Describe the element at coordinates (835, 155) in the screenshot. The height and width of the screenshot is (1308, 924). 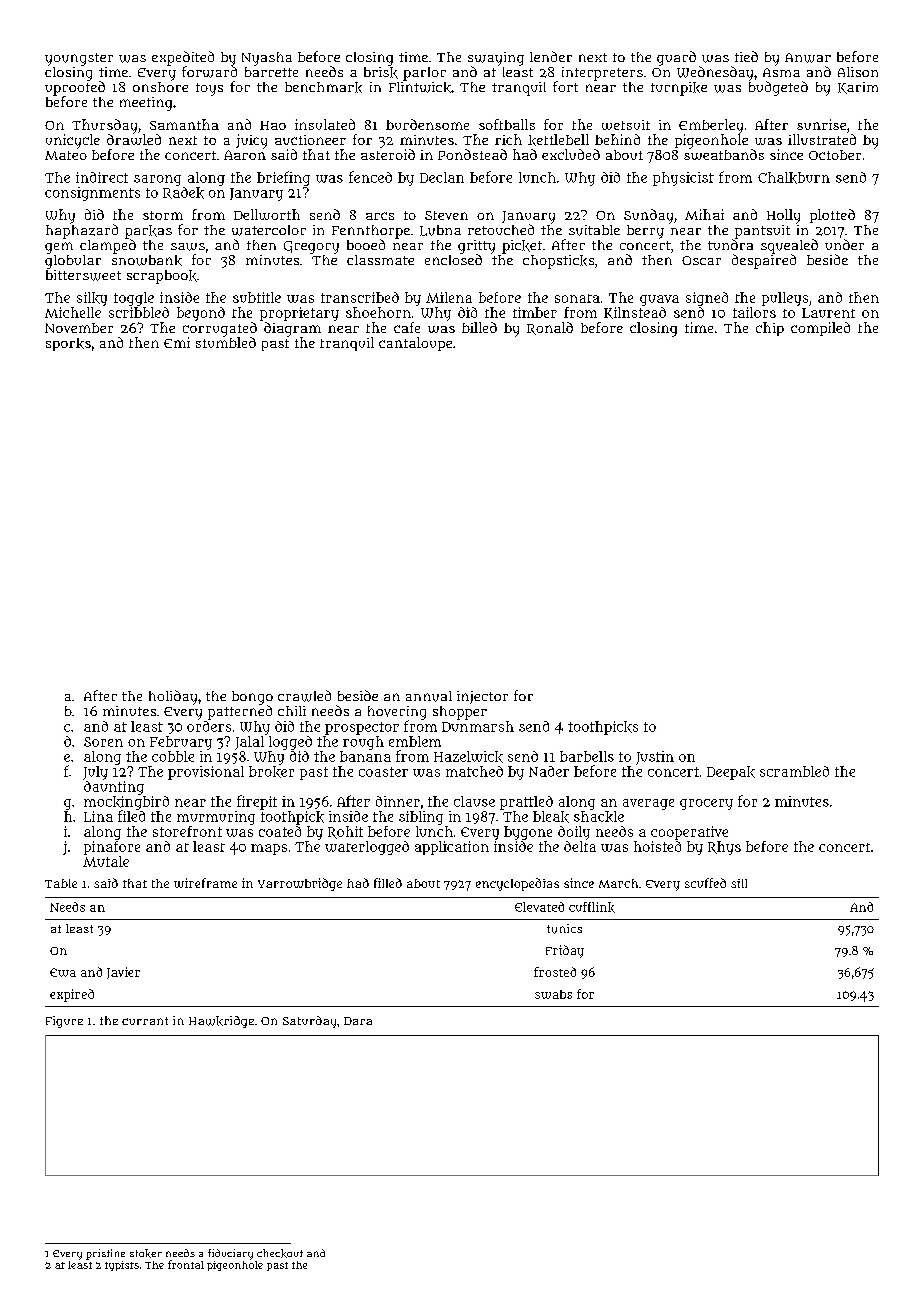
I see `October` at that location.
